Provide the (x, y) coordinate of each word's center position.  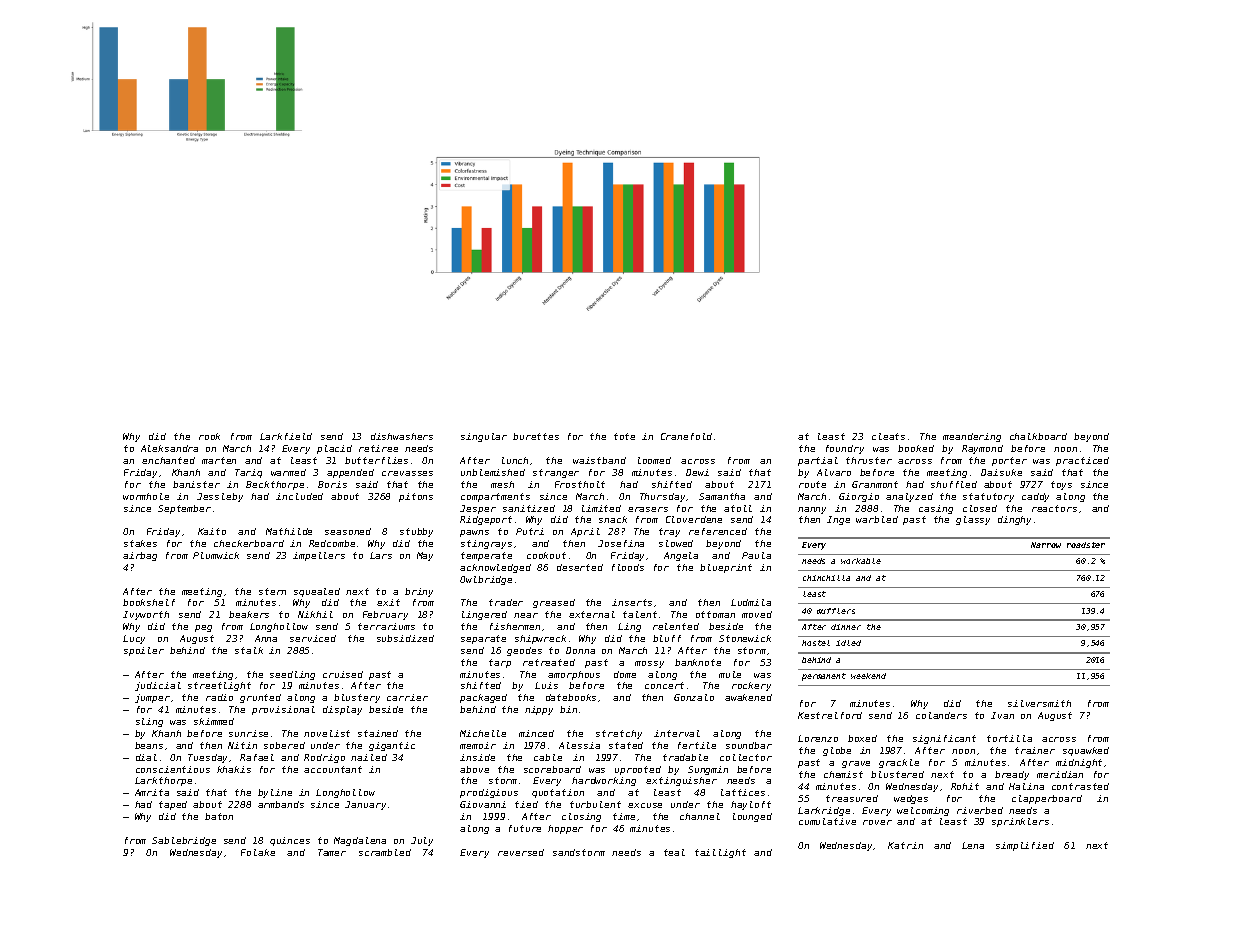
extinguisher (681, 781)
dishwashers (402, 436)
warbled (877, 519)
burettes (536, 436)
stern (272, 591)
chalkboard (1038, 436)
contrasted (1080, 786)
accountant (333, 769)
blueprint (726, 568)
